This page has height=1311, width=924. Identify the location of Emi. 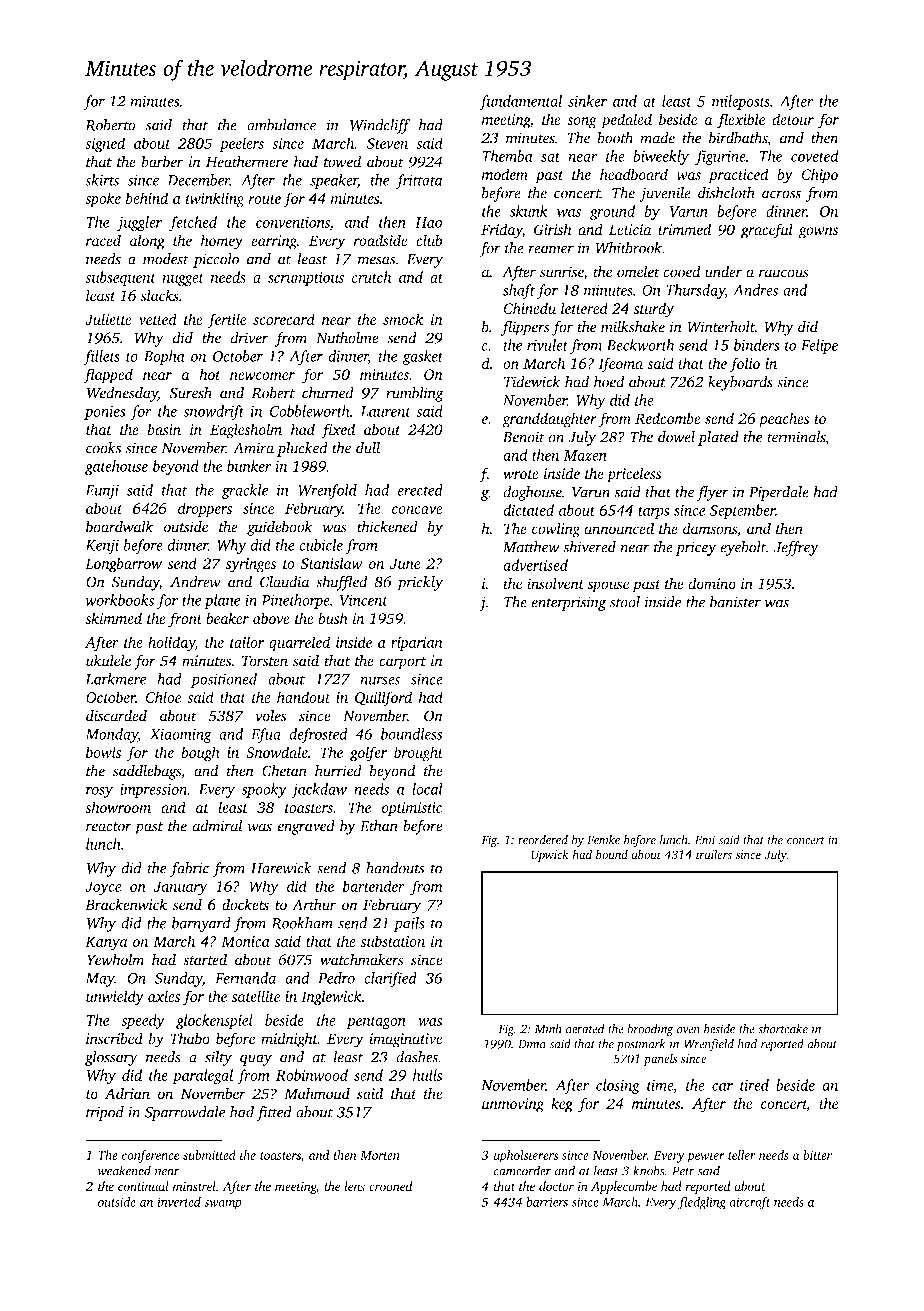
(705, 840).
